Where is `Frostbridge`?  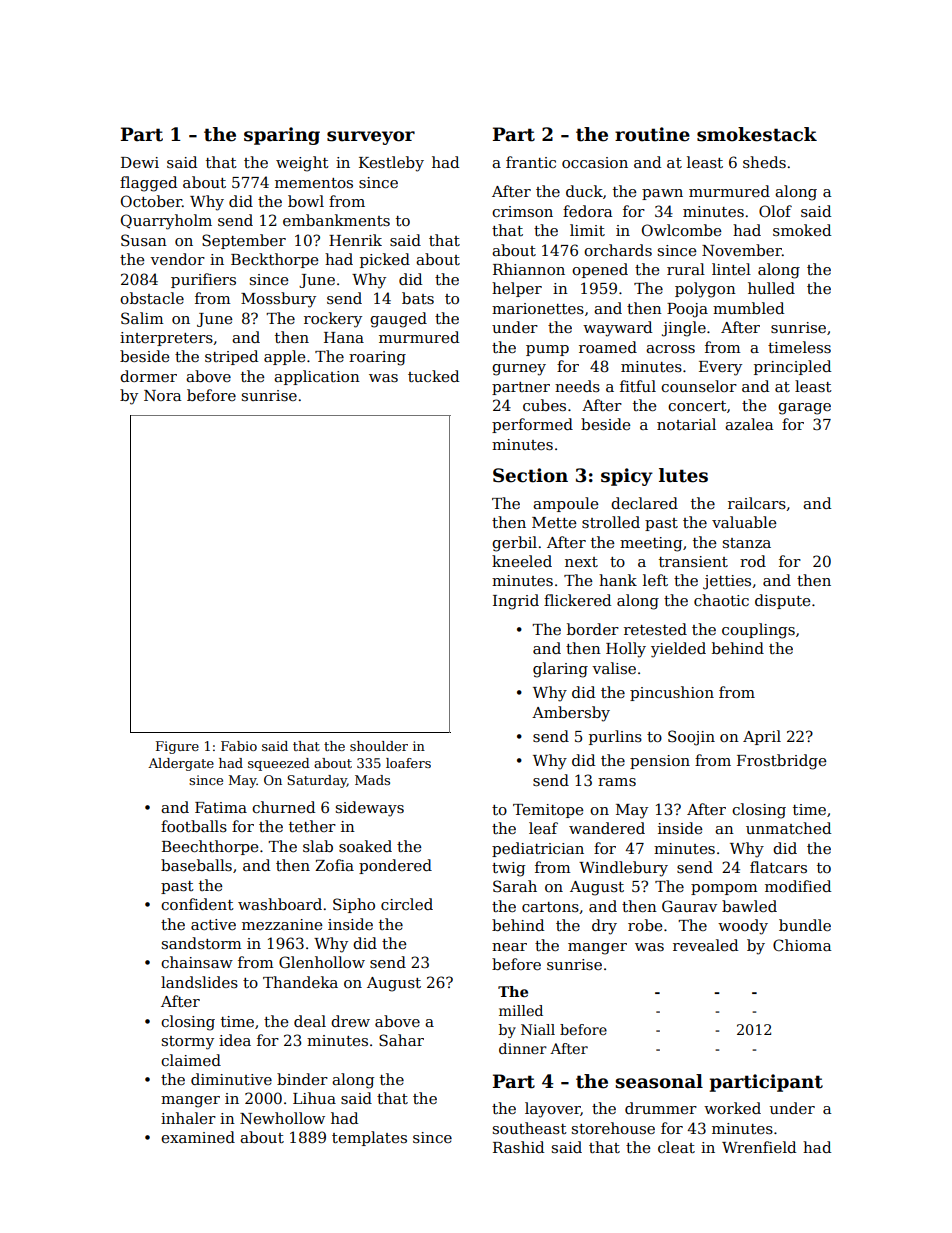 Frostbridge is located at coordinates (781, 762).
